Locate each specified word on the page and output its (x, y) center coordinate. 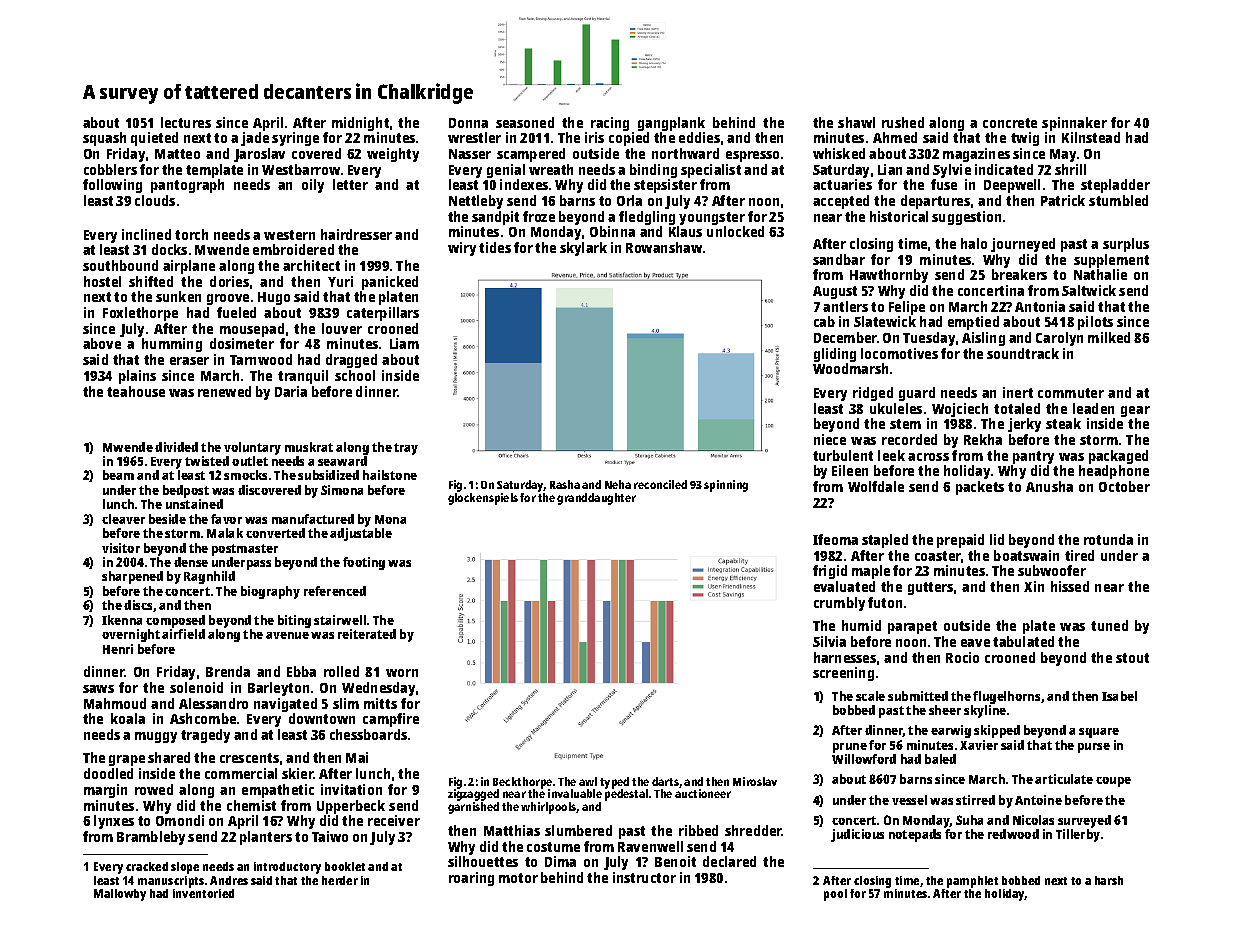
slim (346, 703)
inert (1018, 392)
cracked (147, 866)
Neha (618, 484)
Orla (629, 200)
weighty (393, 155)
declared (729, 861)
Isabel (1119, 696)
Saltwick (1089, 290)
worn (402, 673)
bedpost (186, 491)
